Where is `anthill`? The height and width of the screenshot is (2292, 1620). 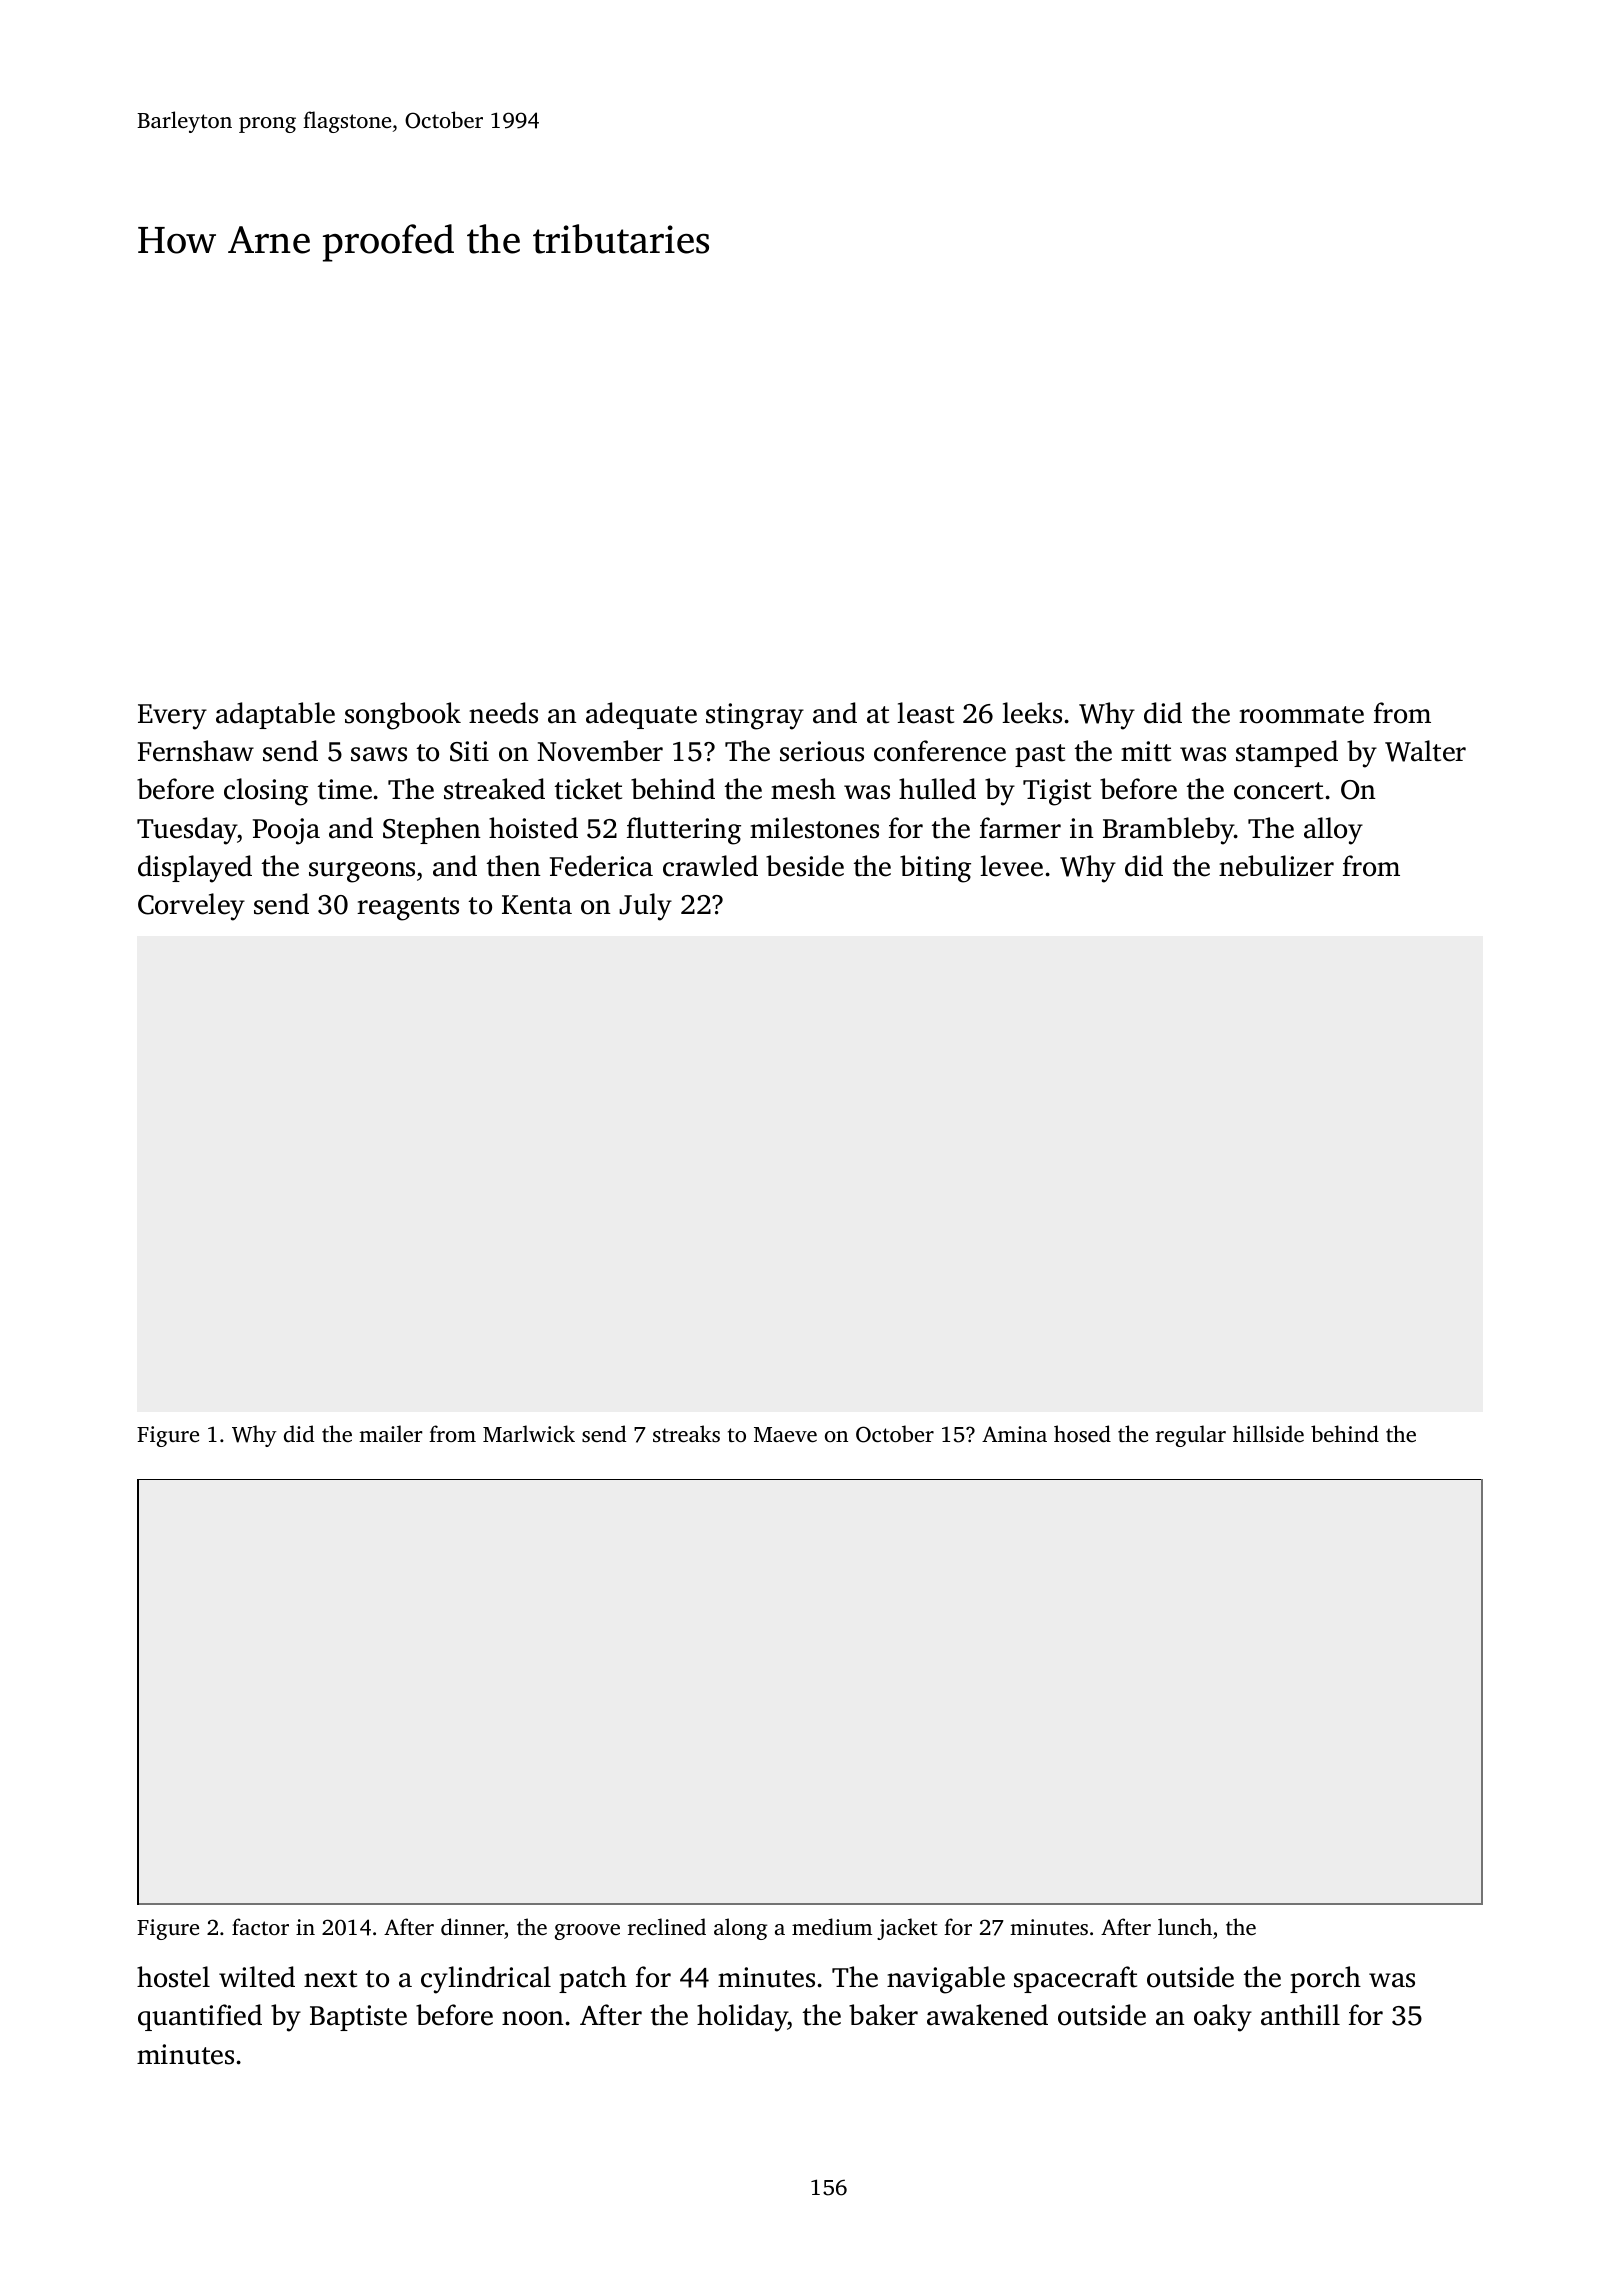 anthill is located at coordinates (1300, 2015).
